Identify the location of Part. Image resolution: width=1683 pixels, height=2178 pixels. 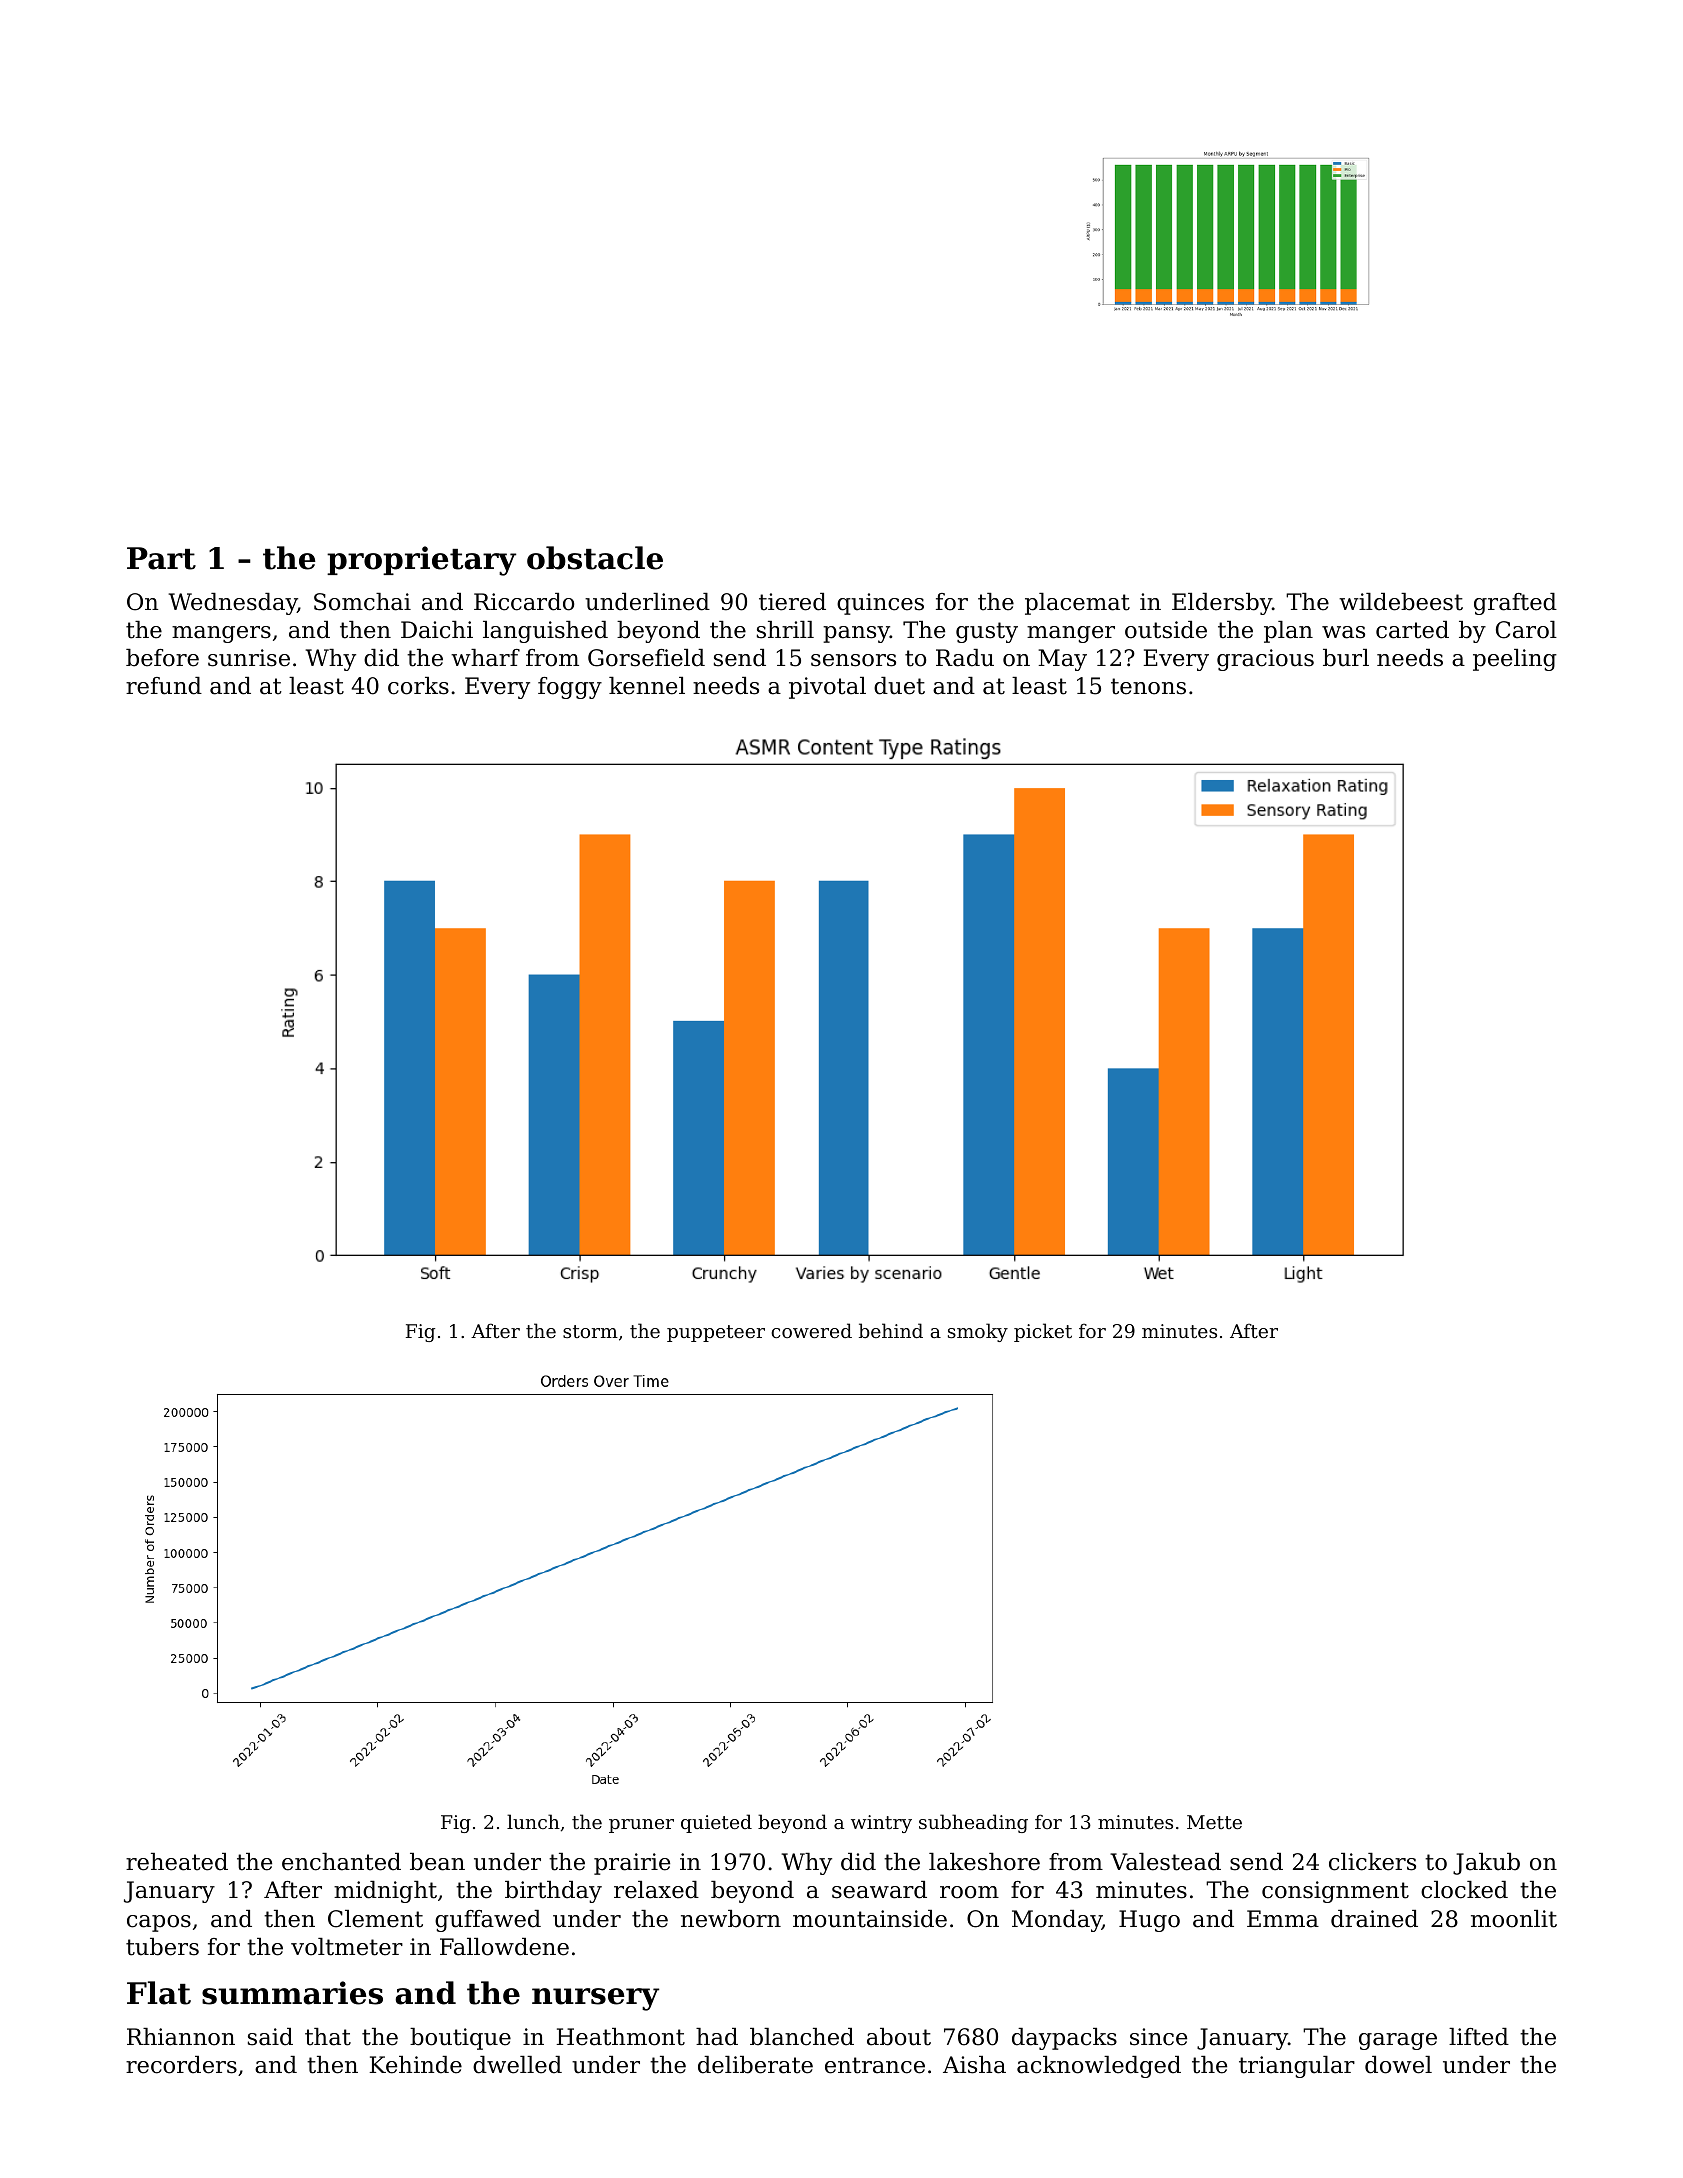
(161, 558).
